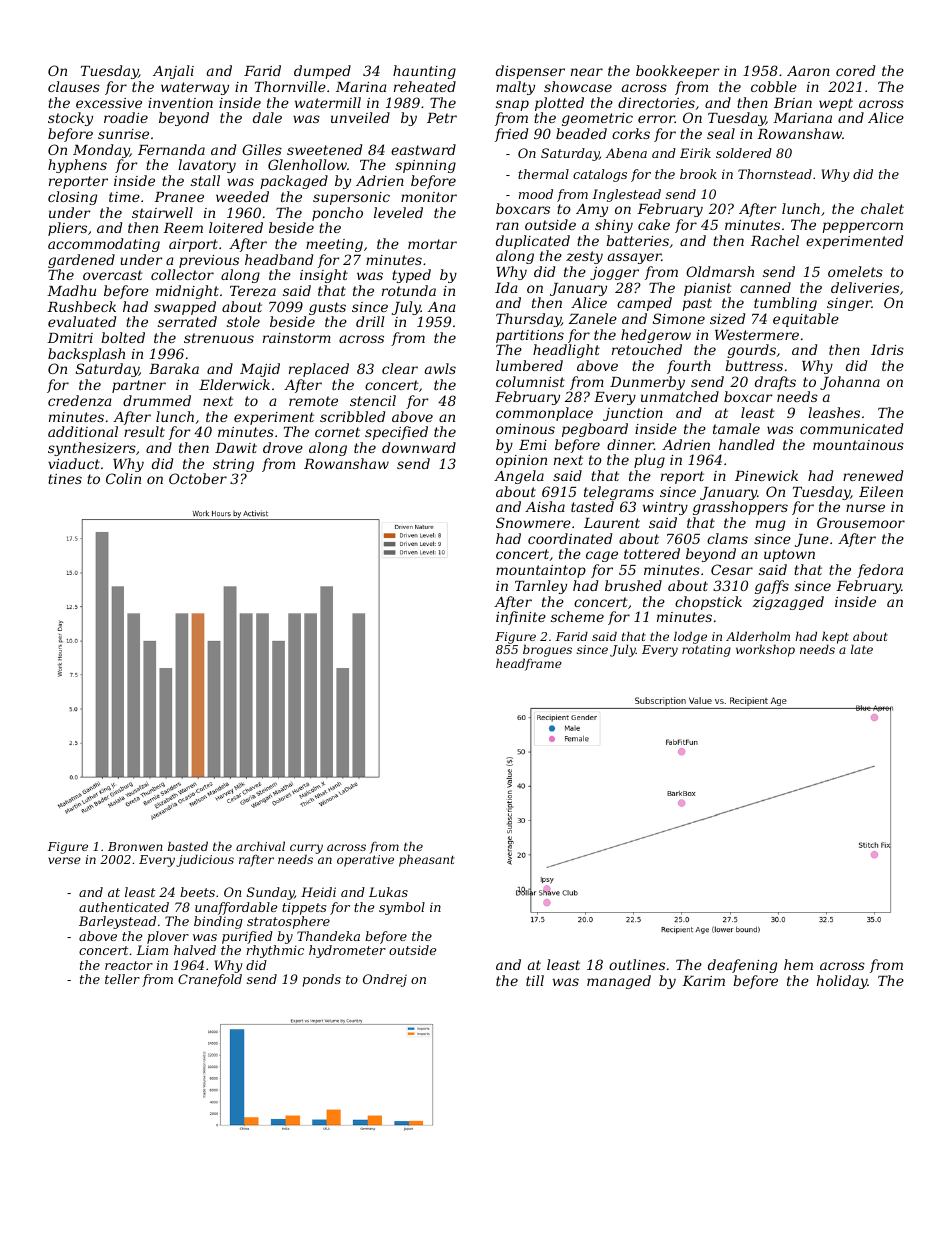  What do you see at coordinates (698, 174) in the screenshot?
I see `brook` at bounding box center [698, 174].
